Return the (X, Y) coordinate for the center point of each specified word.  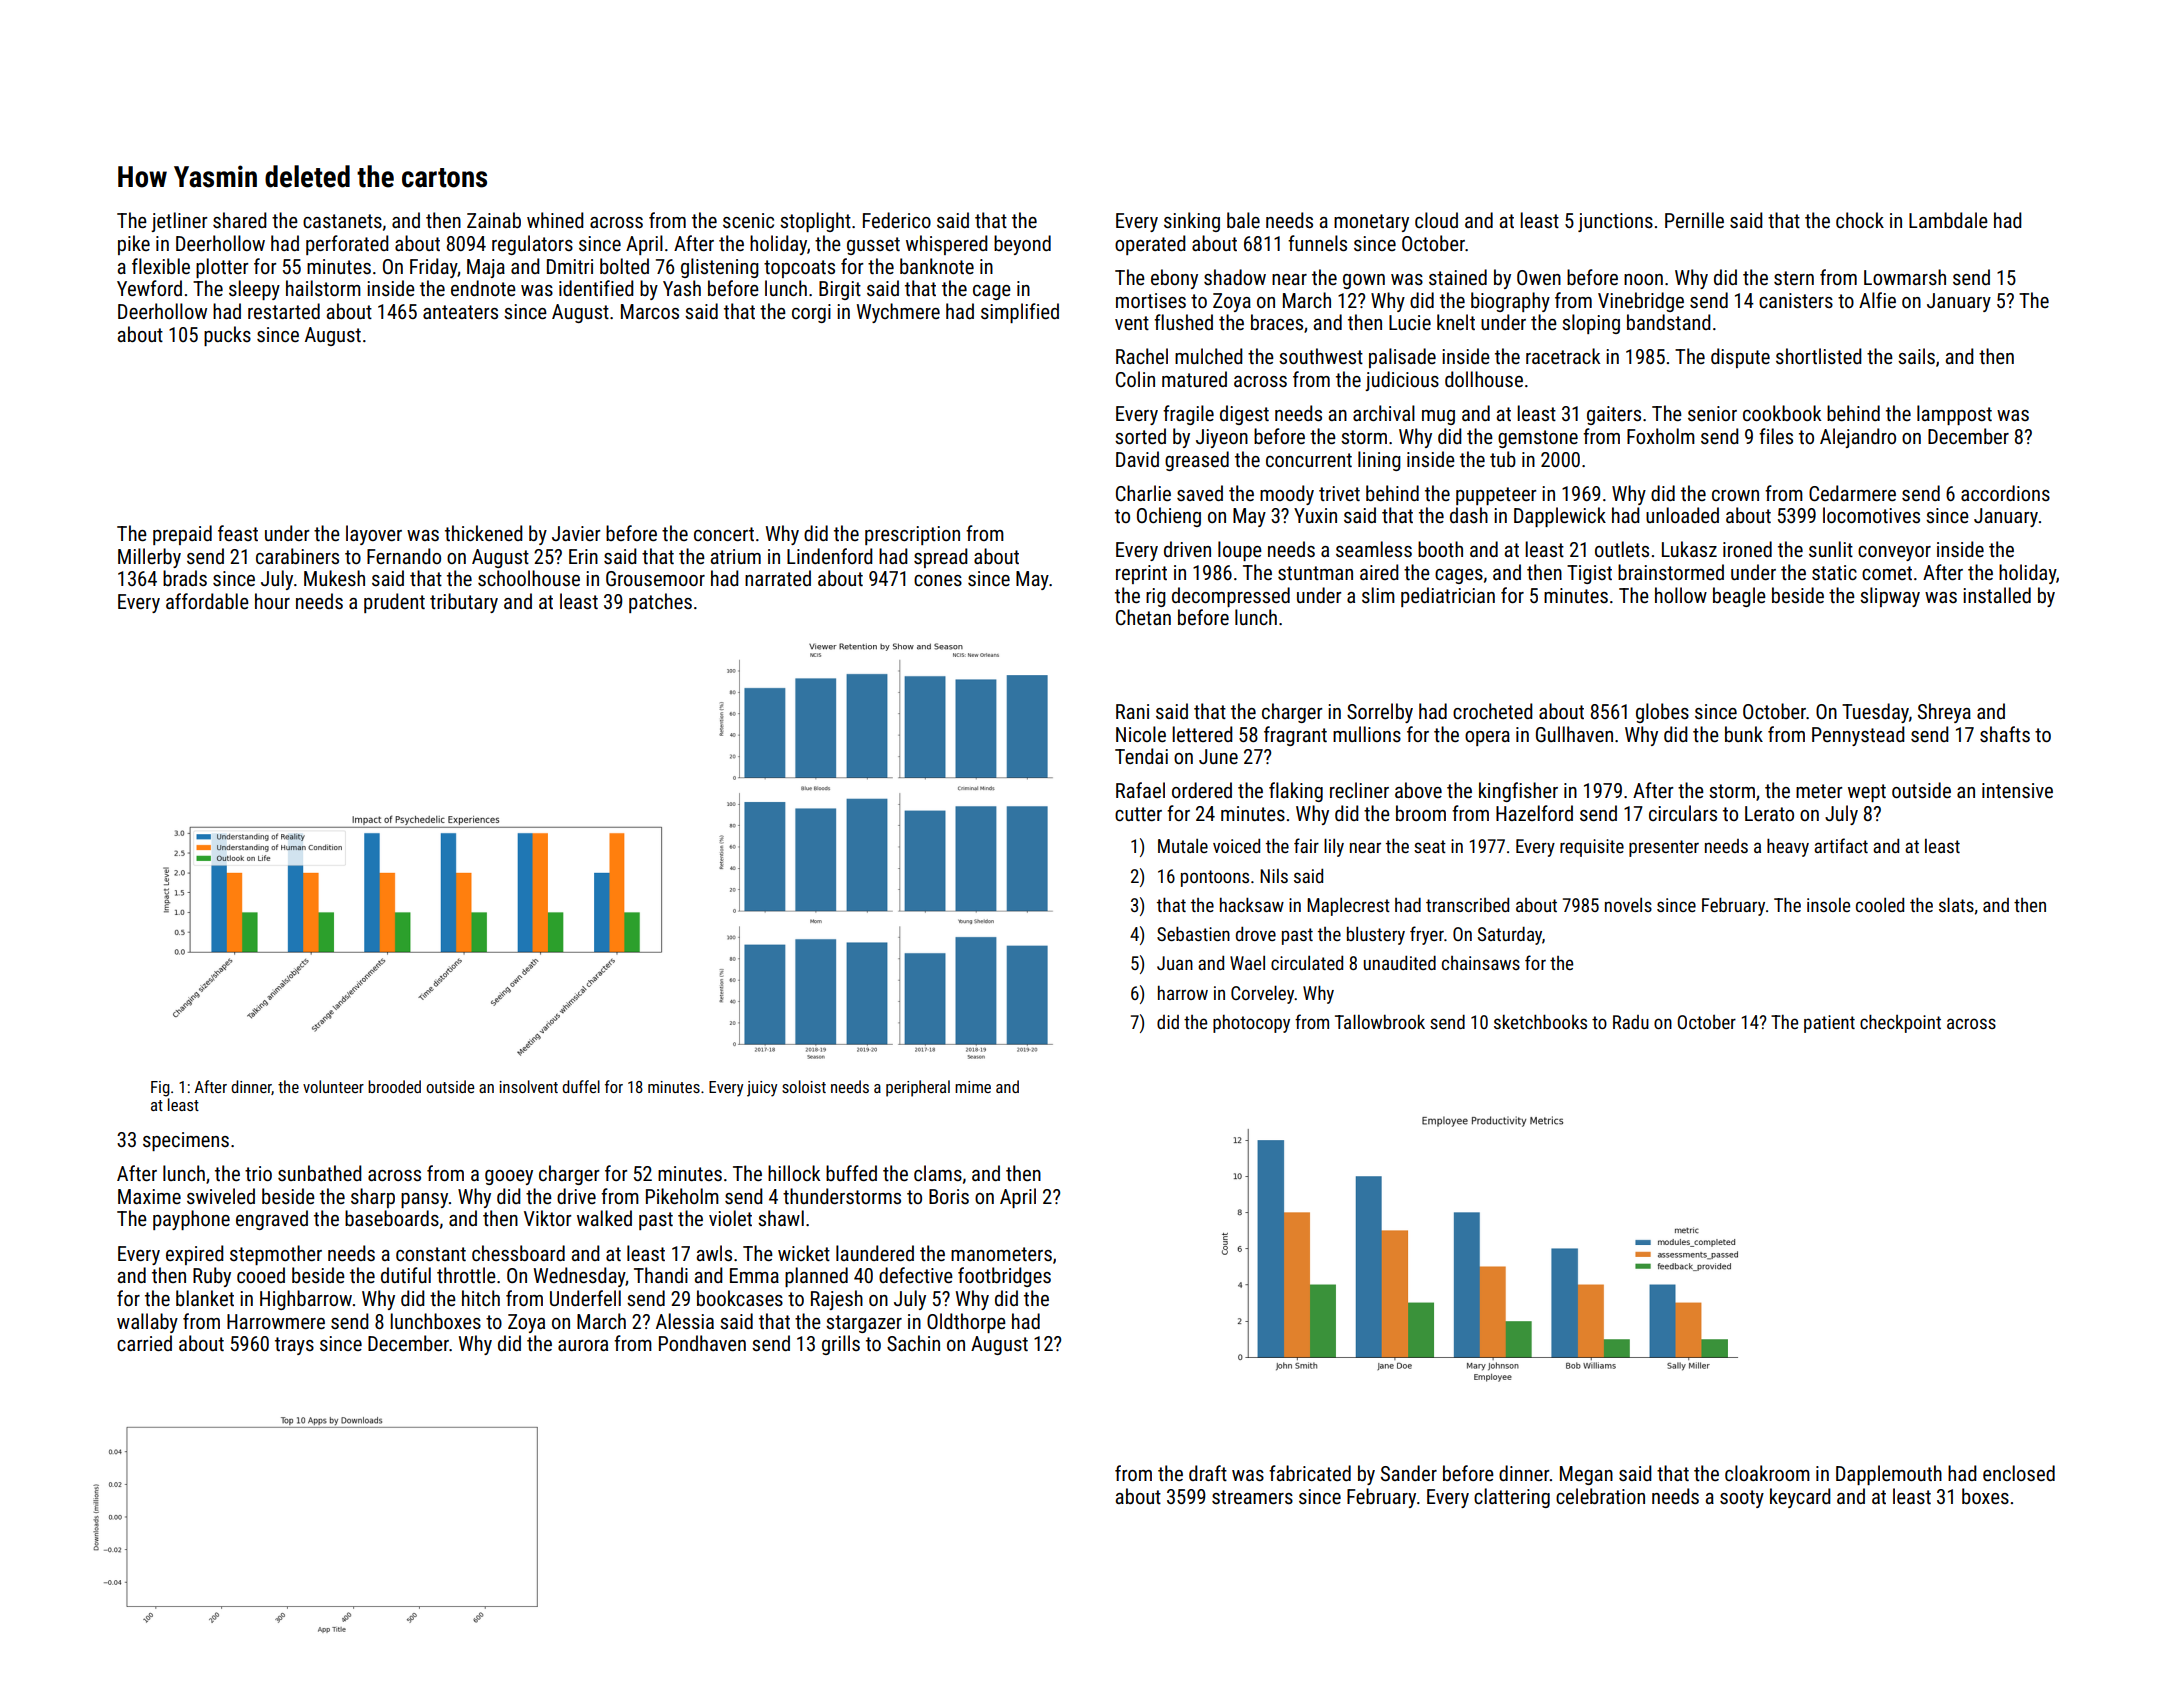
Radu (1631, 1022)
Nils (1274, 876)
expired (195, 1255)
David (1137, 459)
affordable (207, 601)
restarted (284, 311)
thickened (484, 533)
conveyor (1894, 553)
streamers (1252, 1497)
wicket (804, 1253)
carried (144, 1343)
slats (1956, 904)
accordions (2005, 493)
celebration (1600, 1496)
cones (938, 580)
